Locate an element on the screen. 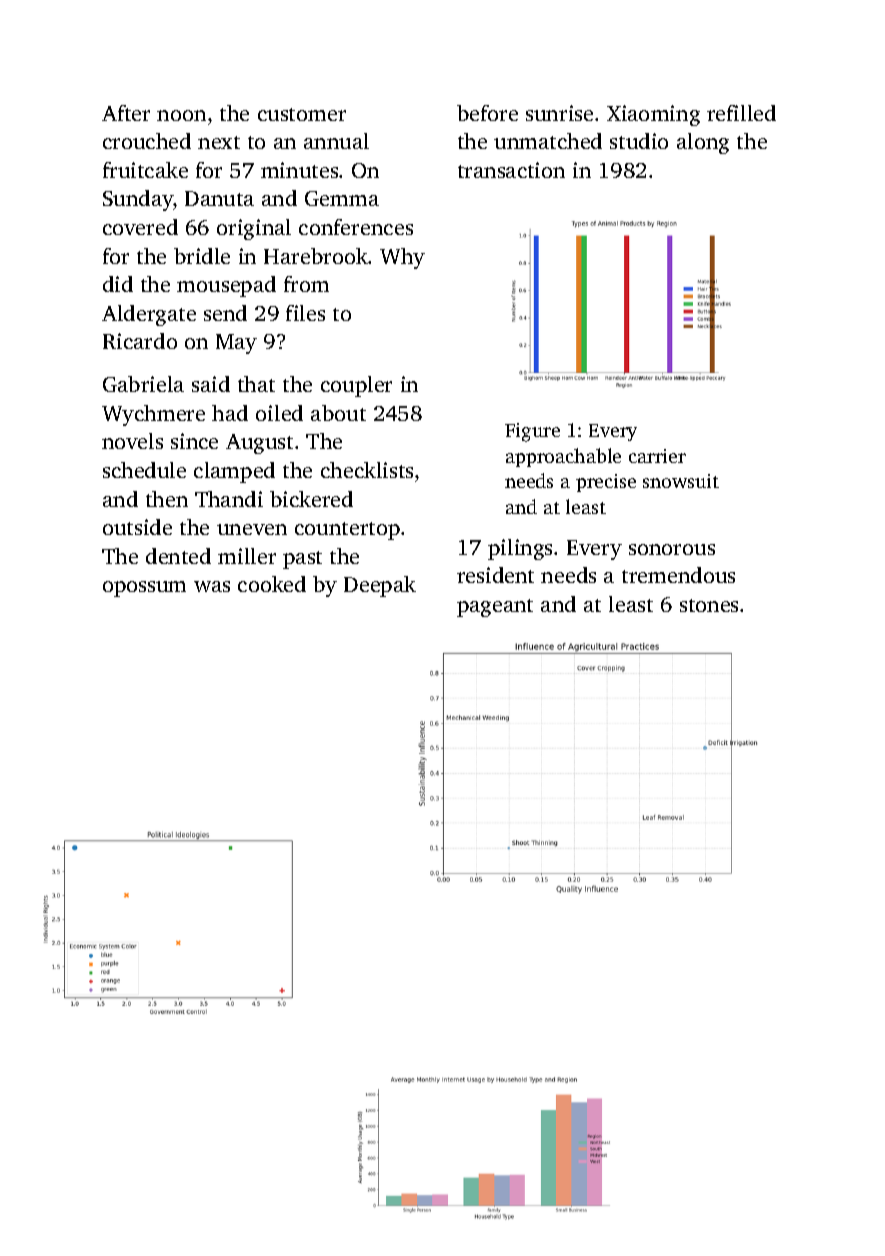 This screenshot has height=1256, width=885. conferences is located at coordinates (356, 227).
